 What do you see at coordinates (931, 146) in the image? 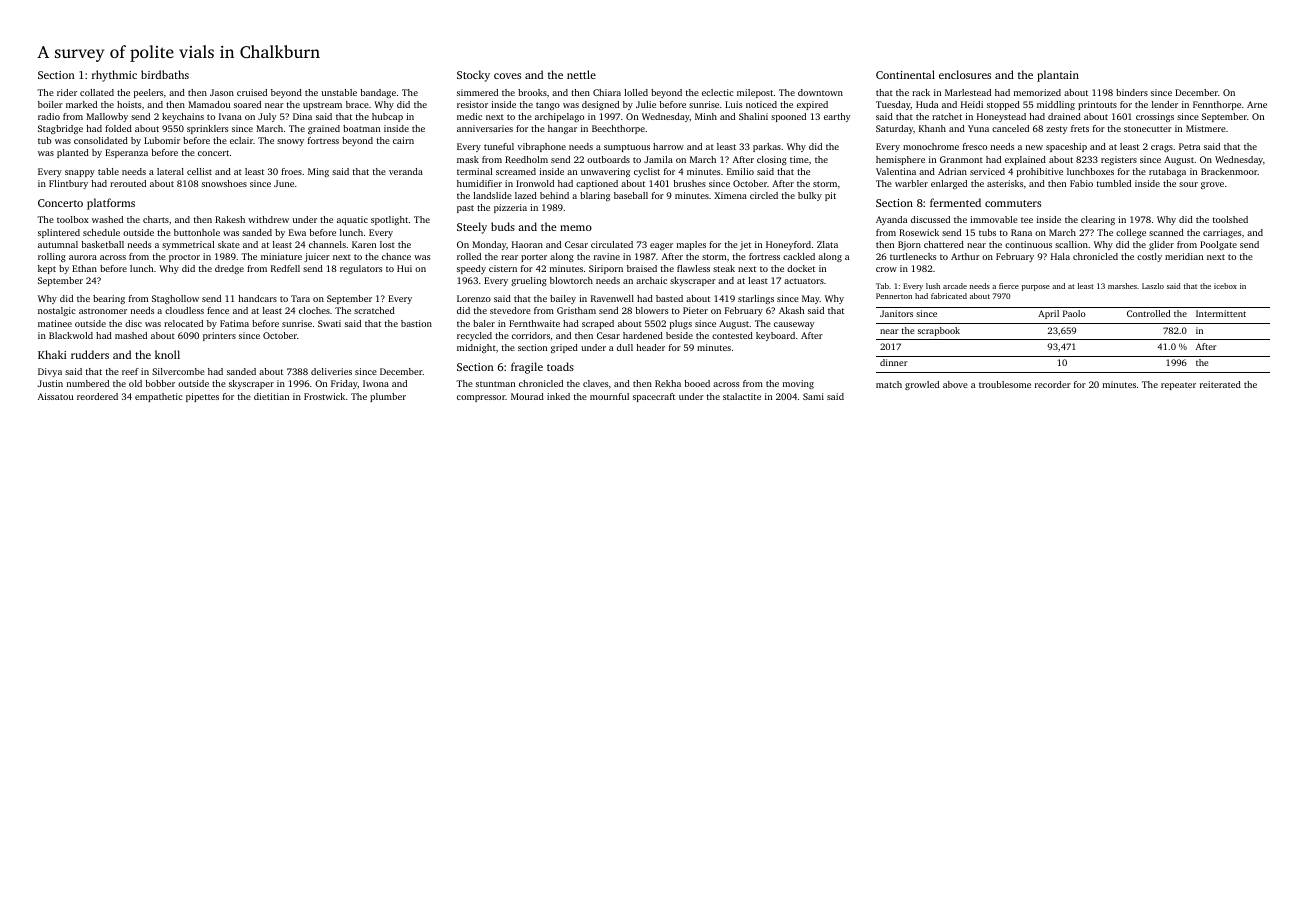
I see `monochrome` at bounding box center [931, 146].
